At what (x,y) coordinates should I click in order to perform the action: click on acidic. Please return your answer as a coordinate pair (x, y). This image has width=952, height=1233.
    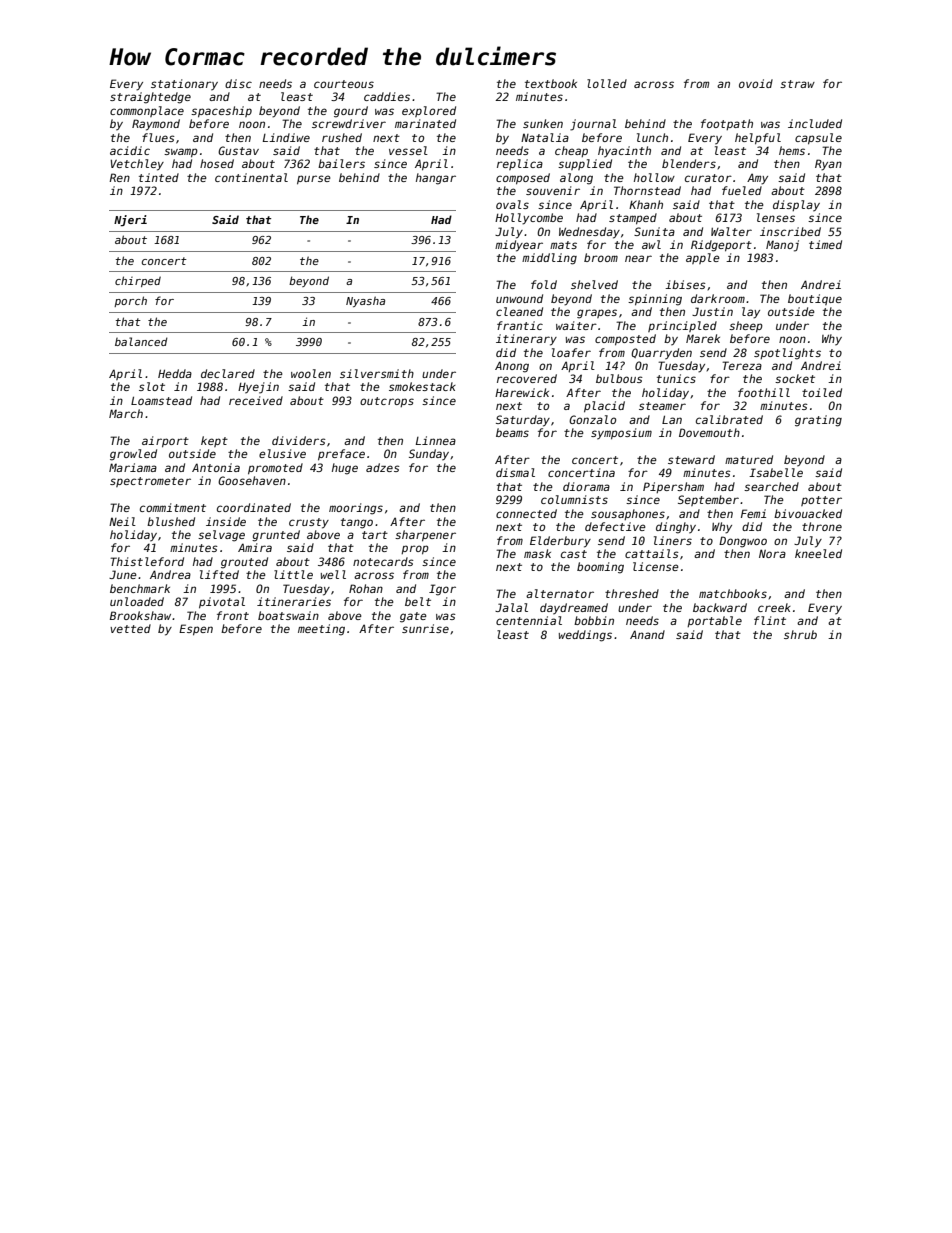
    Looking at the image, I should click on (130, 150).
